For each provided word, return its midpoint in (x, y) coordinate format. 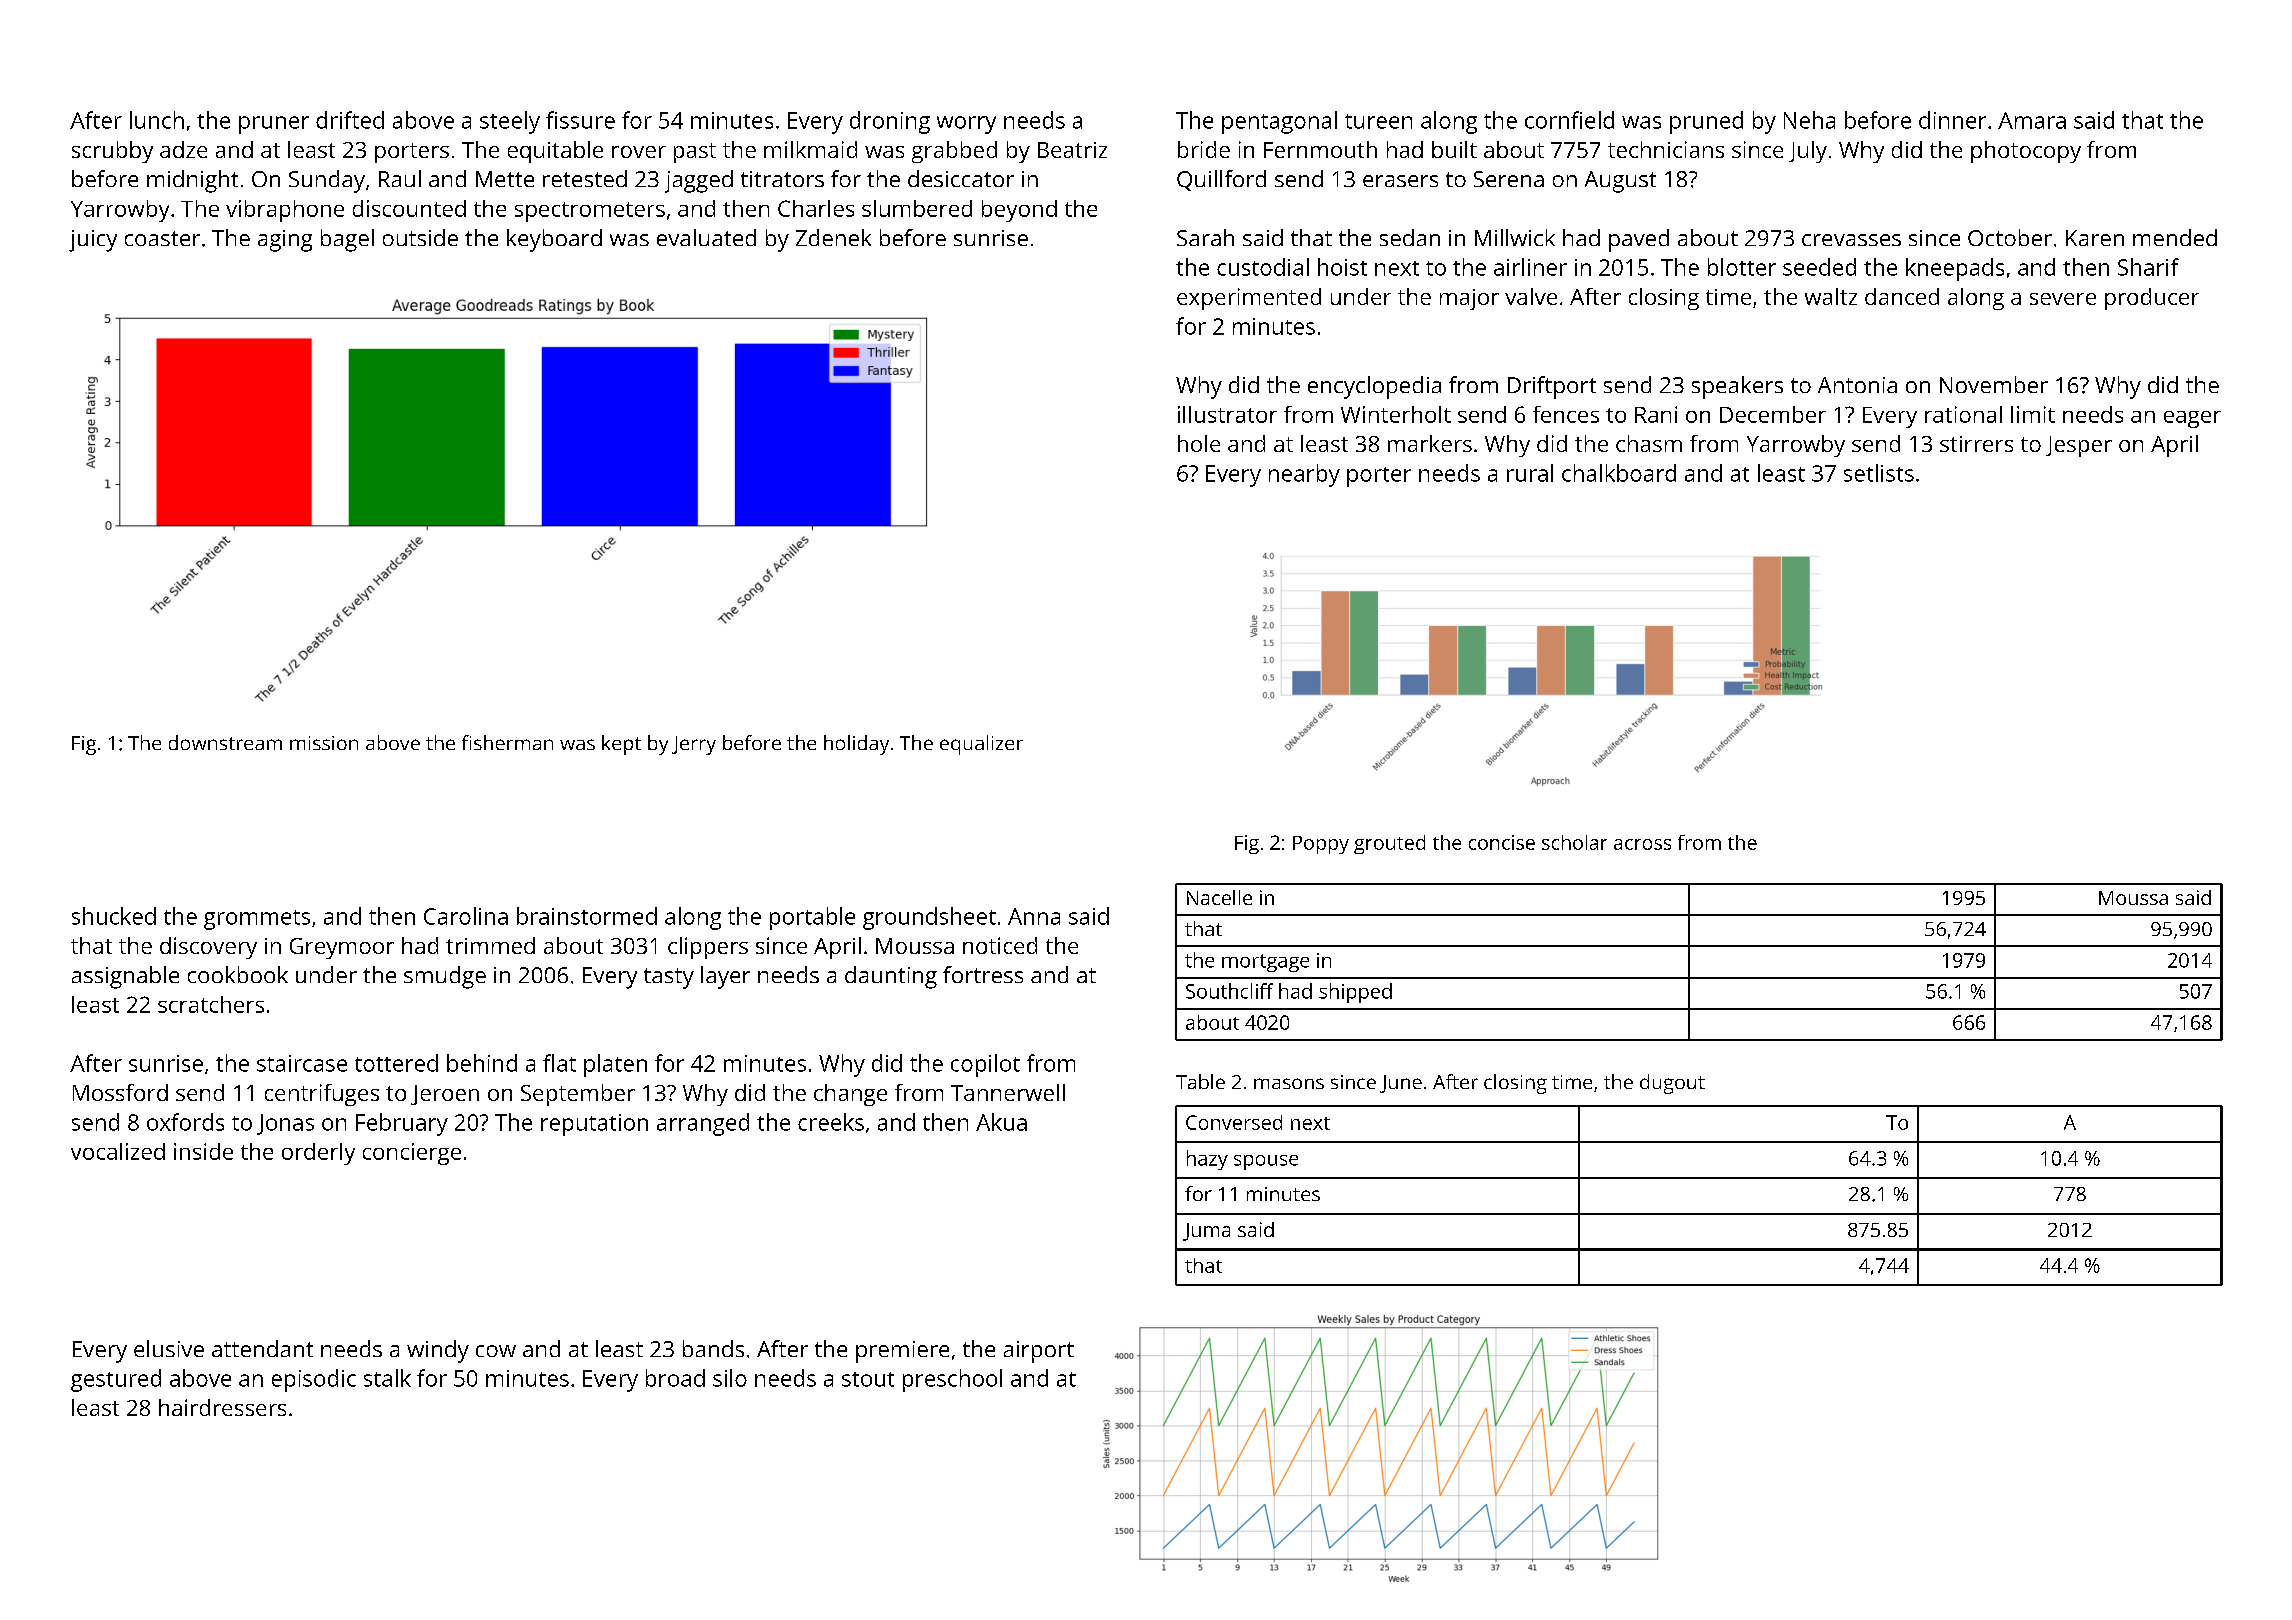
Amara (2032, 120)
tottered (396, 1063)
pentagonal (1279, 122)
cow (496, 1351)
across (1642, 844)
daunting (891, 977)
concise (1502, 842)
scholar (1574, 842)
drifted (350, 120)
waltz (1831, 296)
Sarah (1205, 237)
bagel (347, 240)
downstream (225, 742)
